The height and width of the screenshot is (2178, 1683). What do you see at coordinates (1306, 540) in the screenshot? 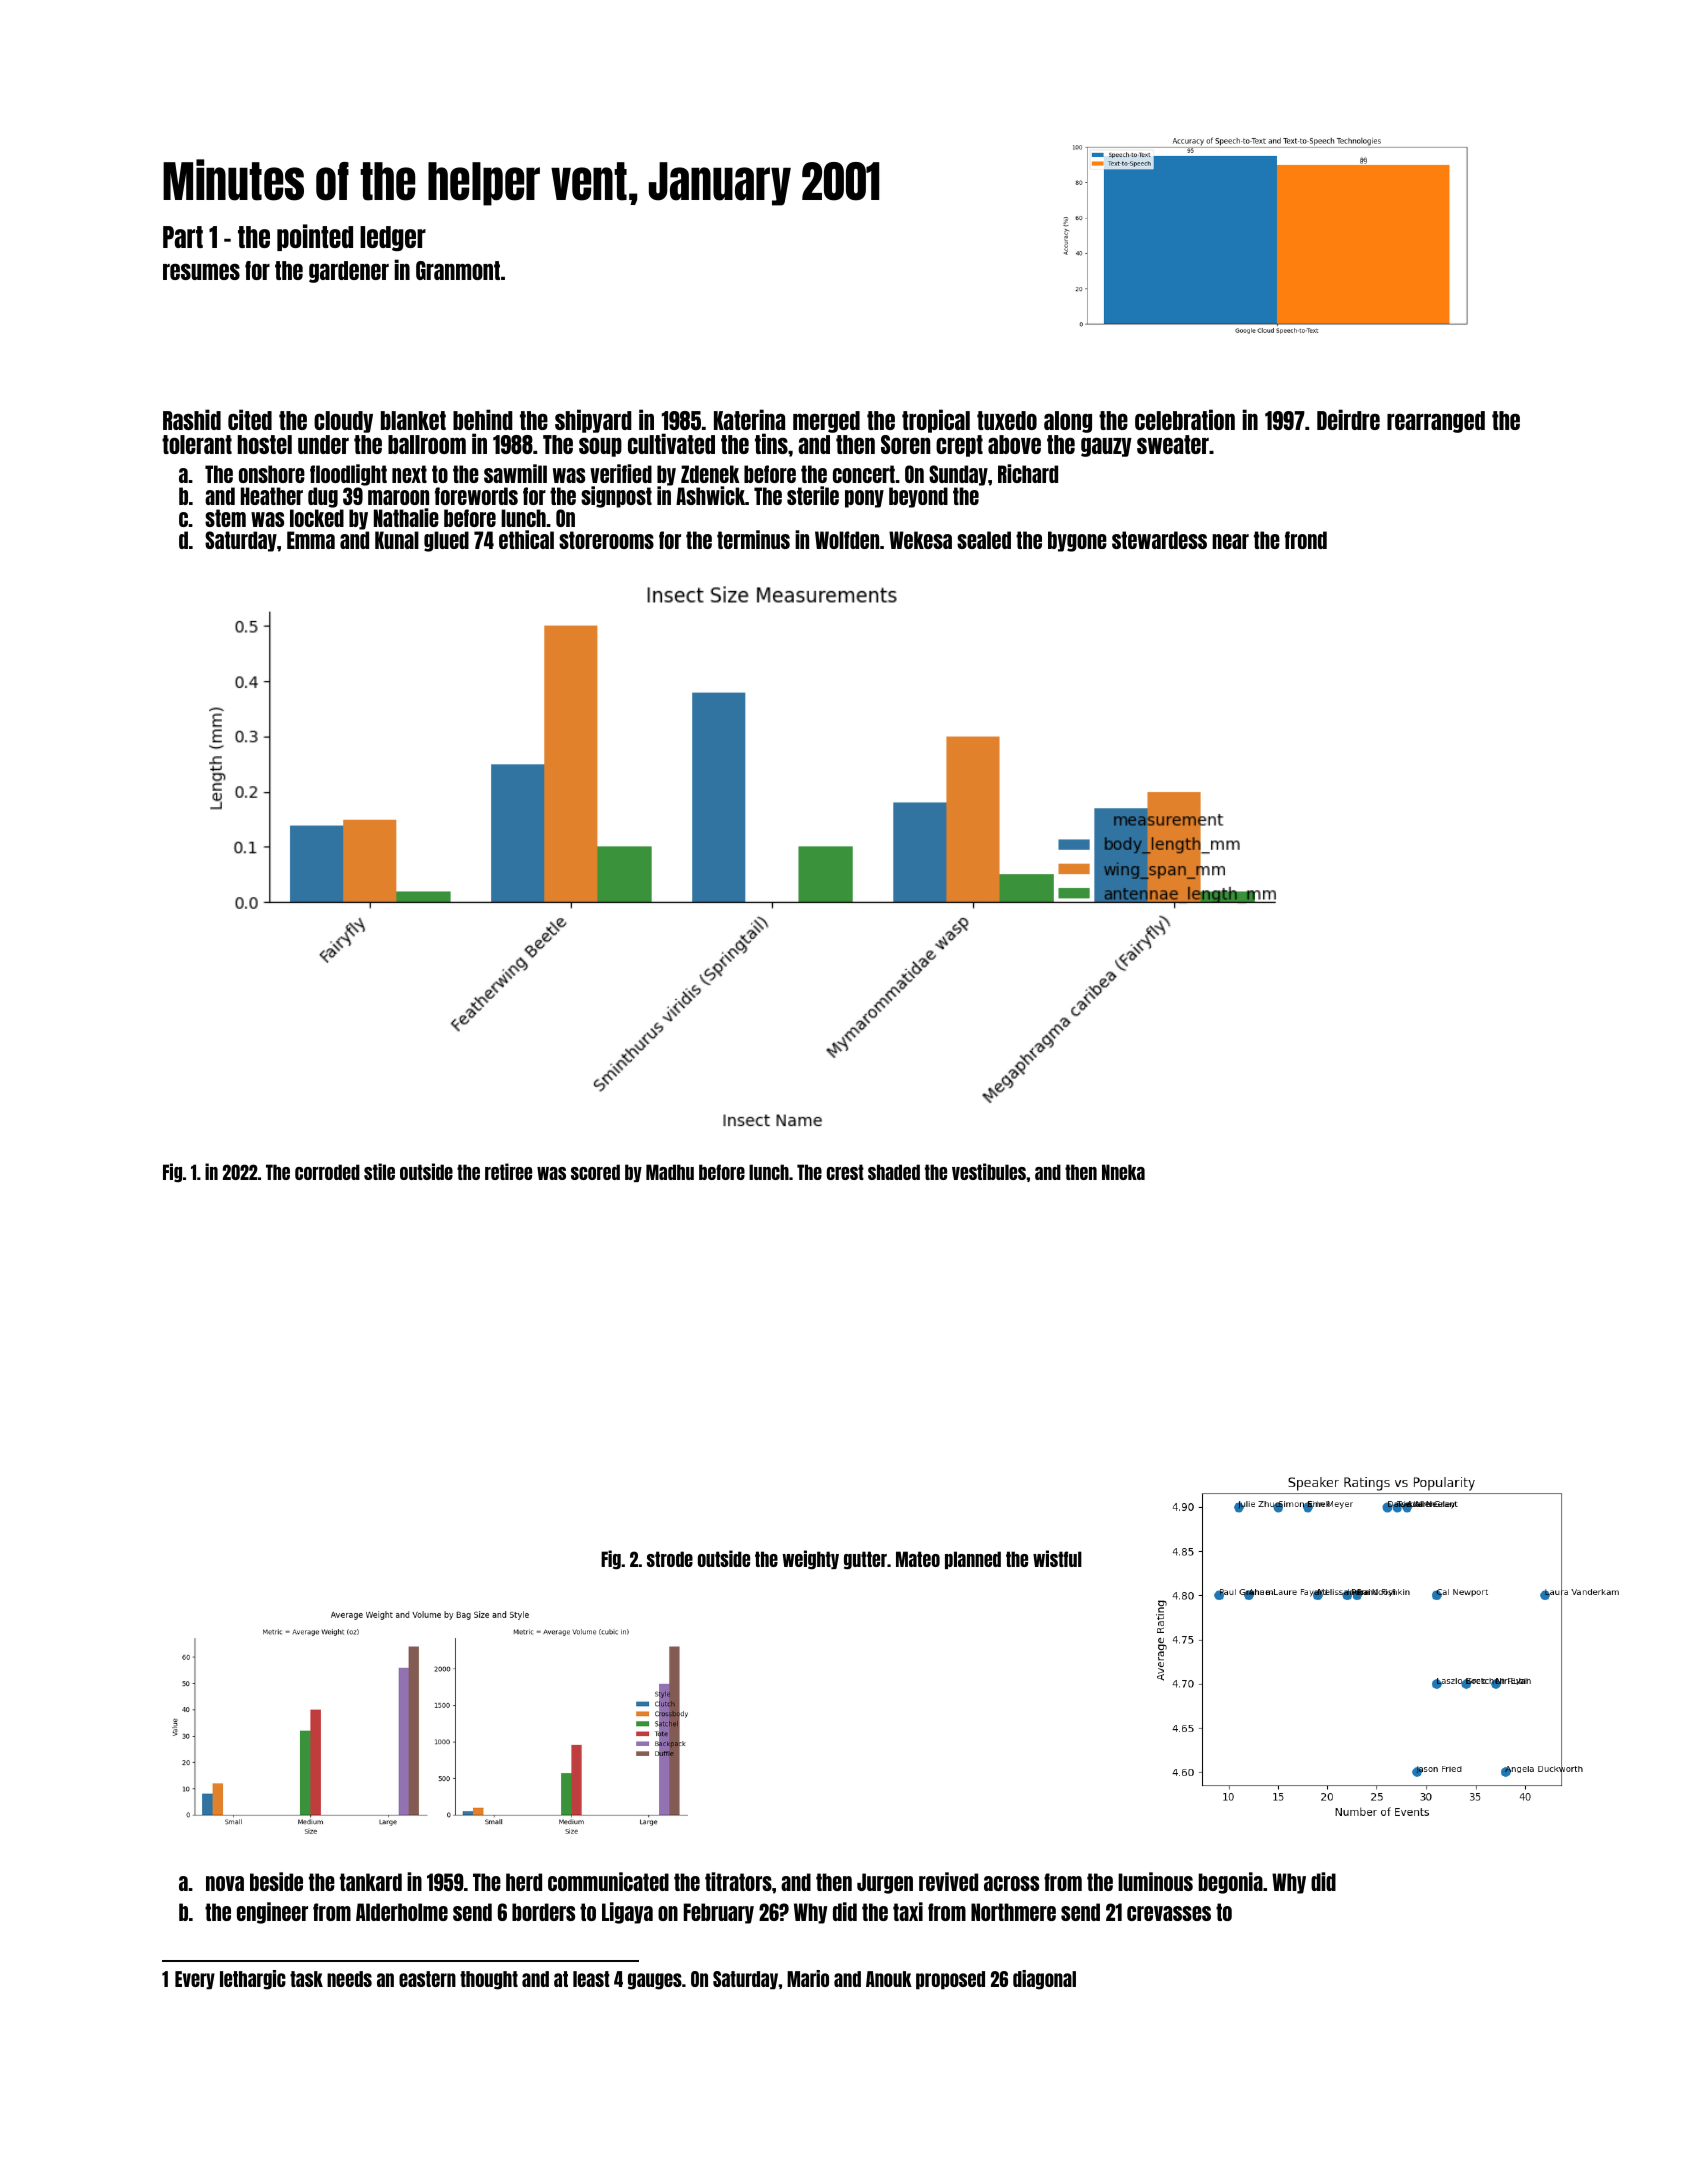
I see `frond` at bounding box center [1306, 540].
